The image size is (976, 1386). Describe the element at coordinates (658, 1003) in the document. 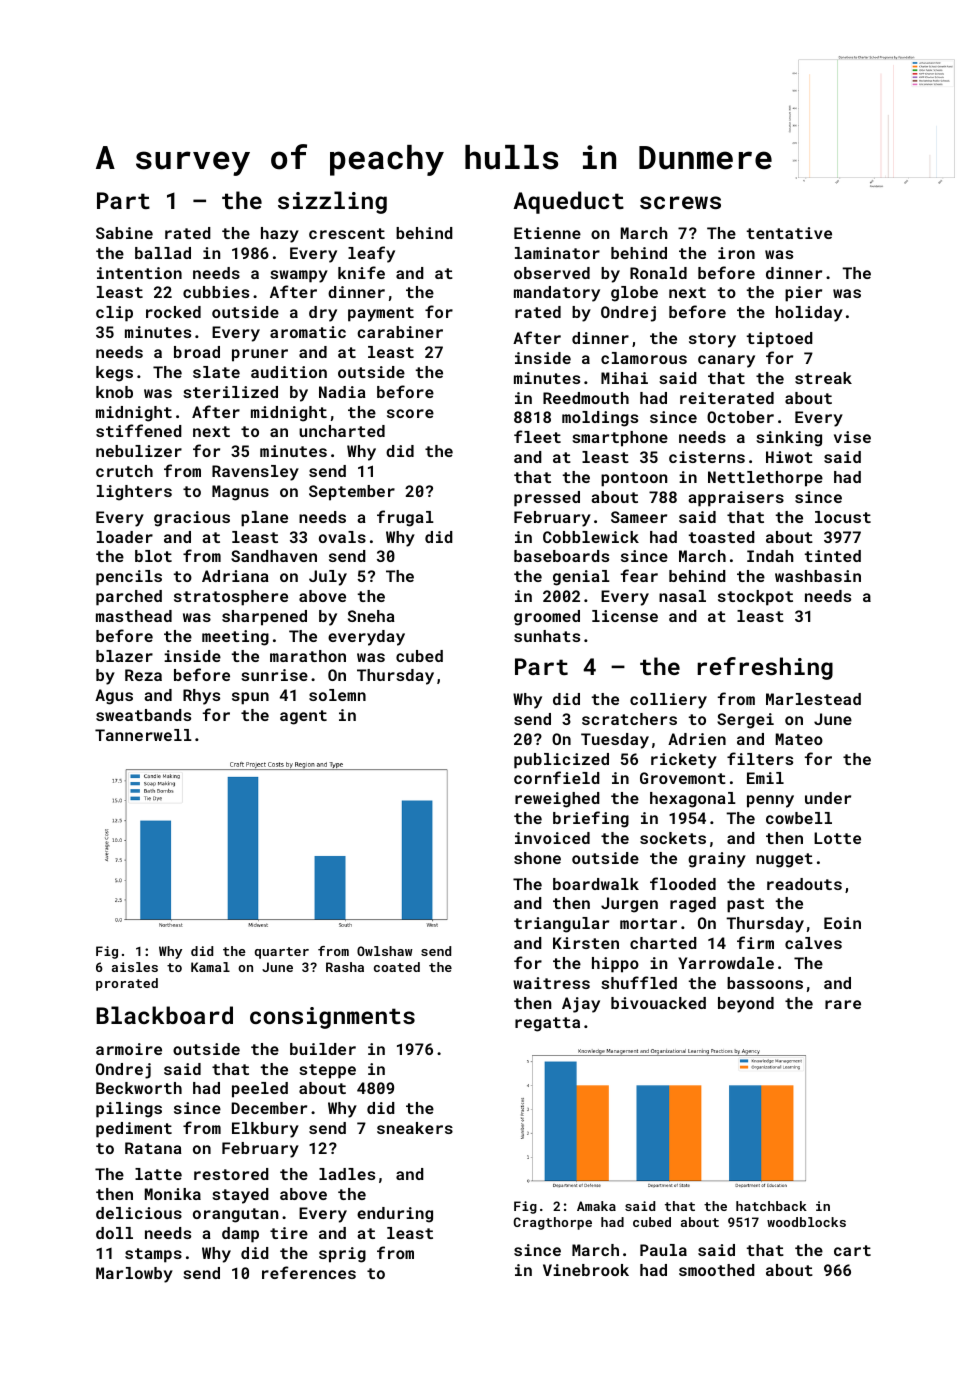

I see `bivouacked` at that location.
